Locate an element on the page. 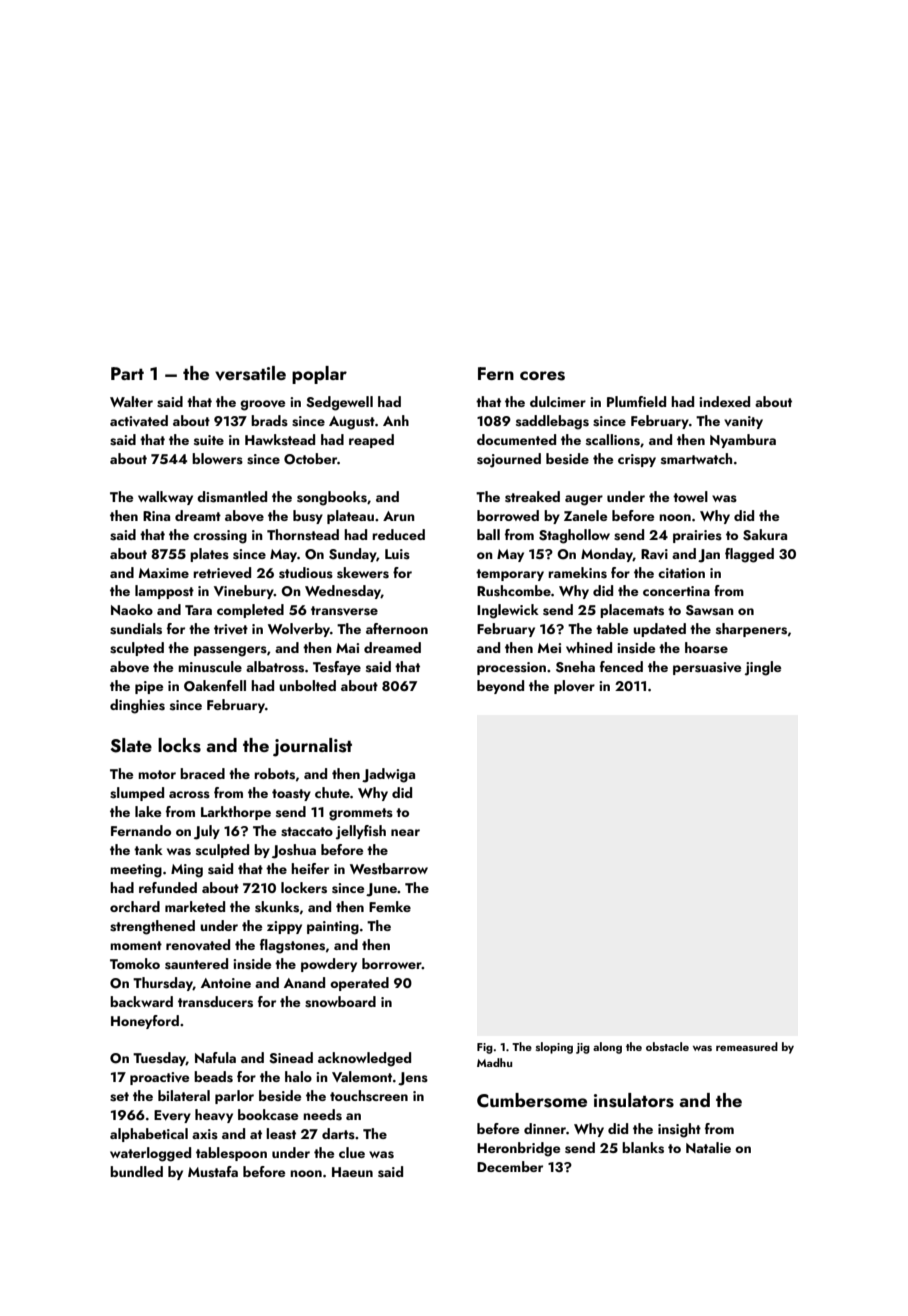  jingle is located at coordinates (763, 668).
